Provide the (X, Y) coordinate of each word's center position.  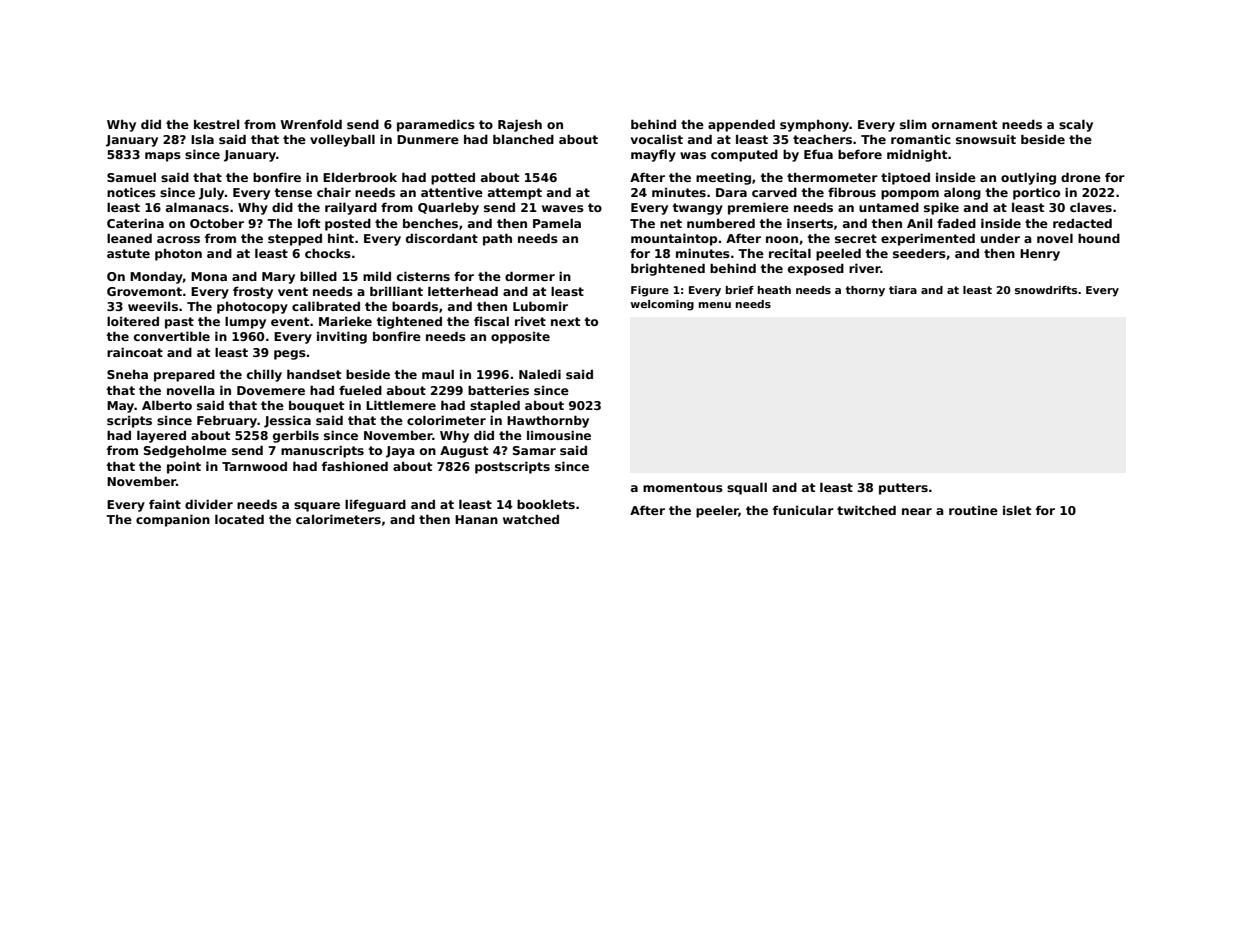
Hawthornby (548, 421)
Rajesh (520, 125)
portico (1036, 194)
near (917, 511)
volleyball (342, 140)
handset (314, 374)
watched (531, 519)
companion (173, 520)
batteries (498, 390)
